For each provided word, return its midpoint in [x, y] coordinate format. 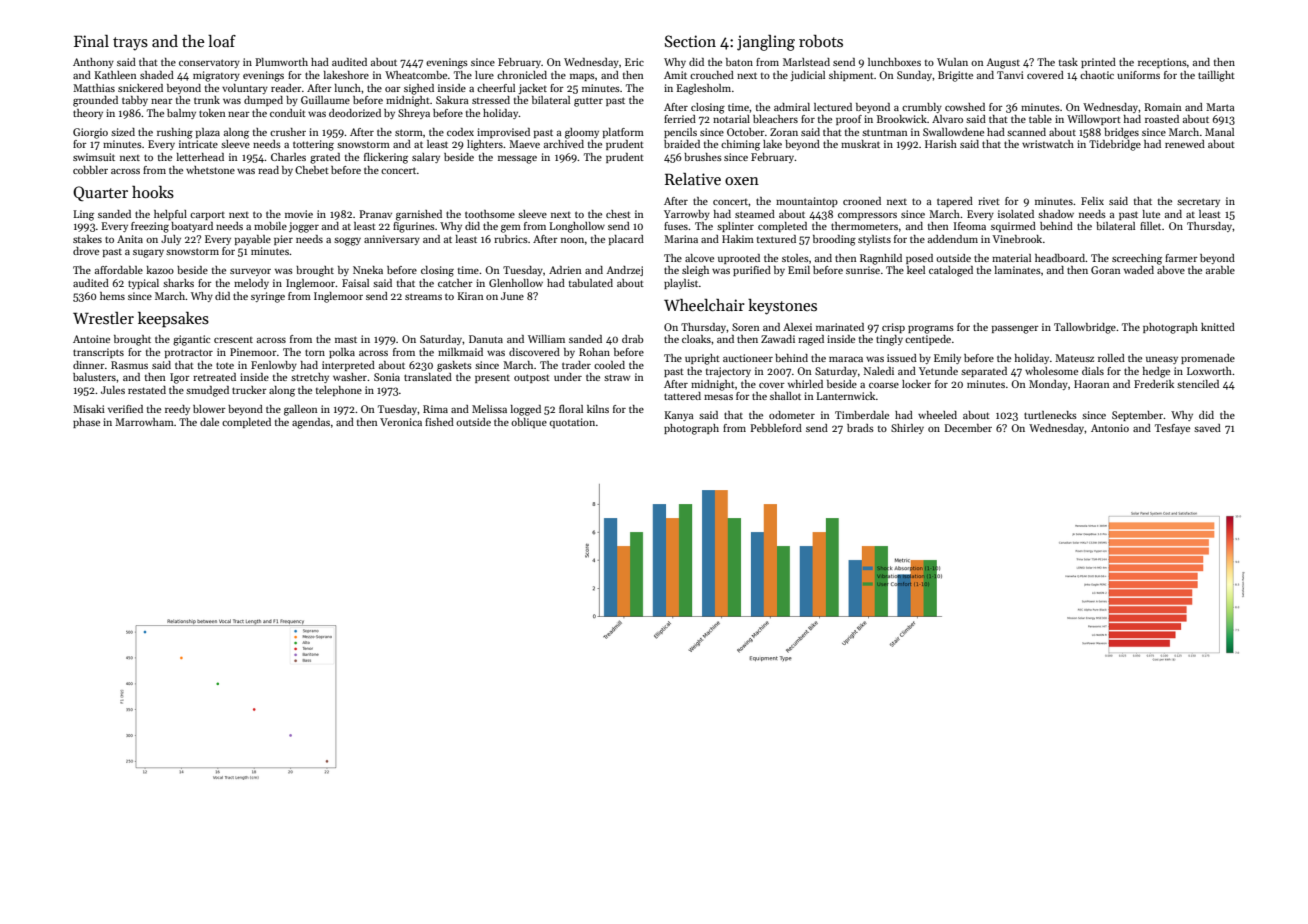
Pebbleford [776, 428]
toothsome [490, 214]
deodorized [355, 113]
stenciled [1198, 384]
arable [1220, 270]
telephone [339, 391]
